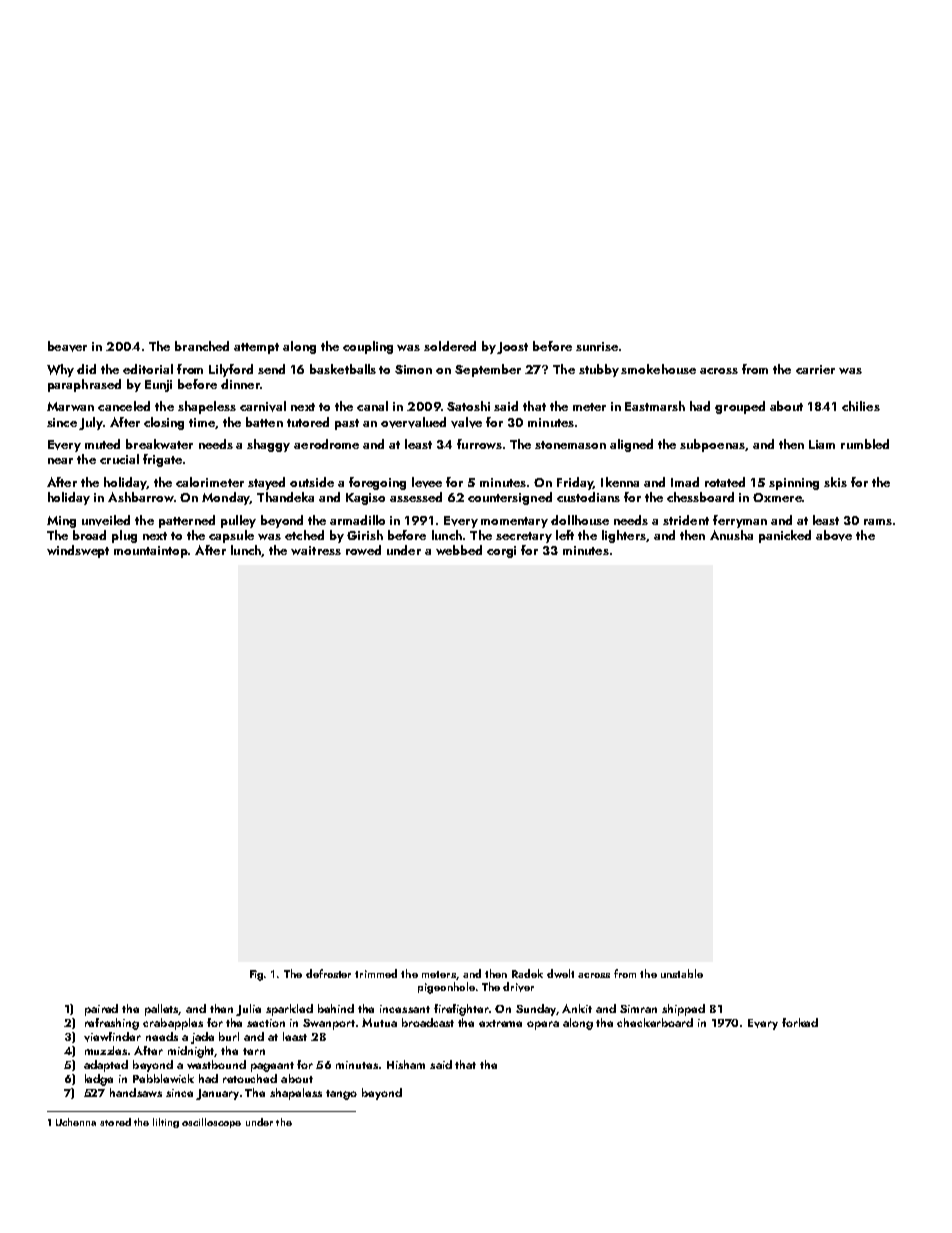  What do you see at coordinates (682, 973) in the image?
I see `unstable` at bounding box center [682, 973].
